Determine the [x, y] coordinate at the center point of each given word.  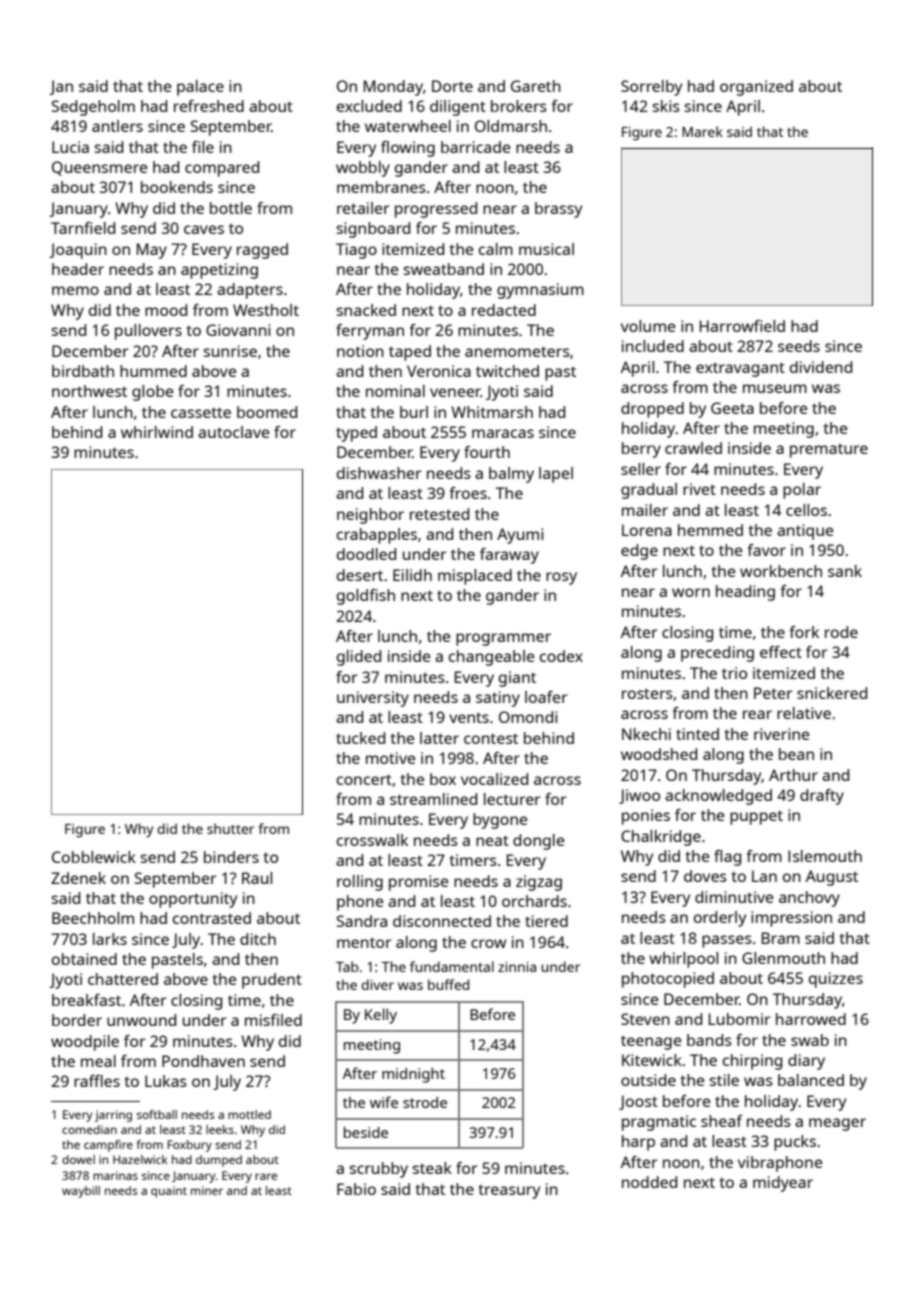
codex [561, 656]
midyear [783, 1184]
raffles [97, 1081]
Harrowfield [742, 326]
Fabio [356, 1189]
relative [804, 713]
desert [360, 575]
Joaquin [78, 251]
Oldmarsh [511, 126]
